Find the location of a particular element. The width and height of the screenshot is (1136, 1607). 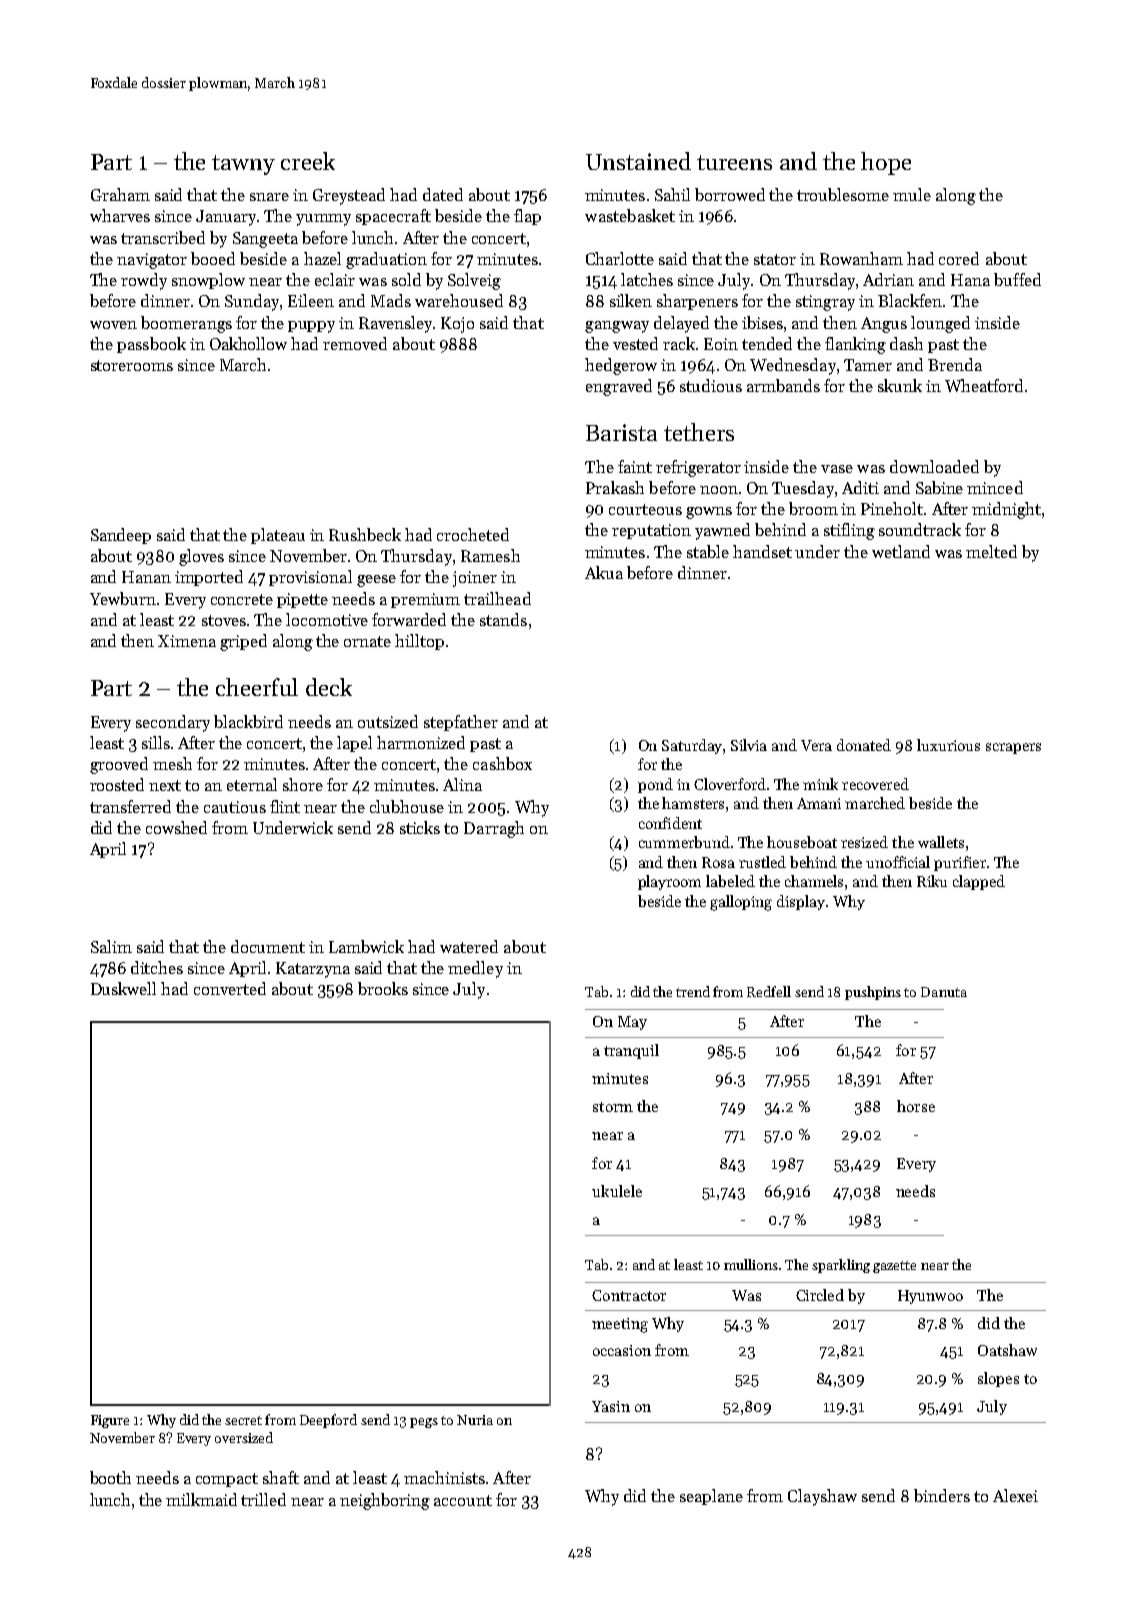

houseboat is located at coordinates (802, 842).
